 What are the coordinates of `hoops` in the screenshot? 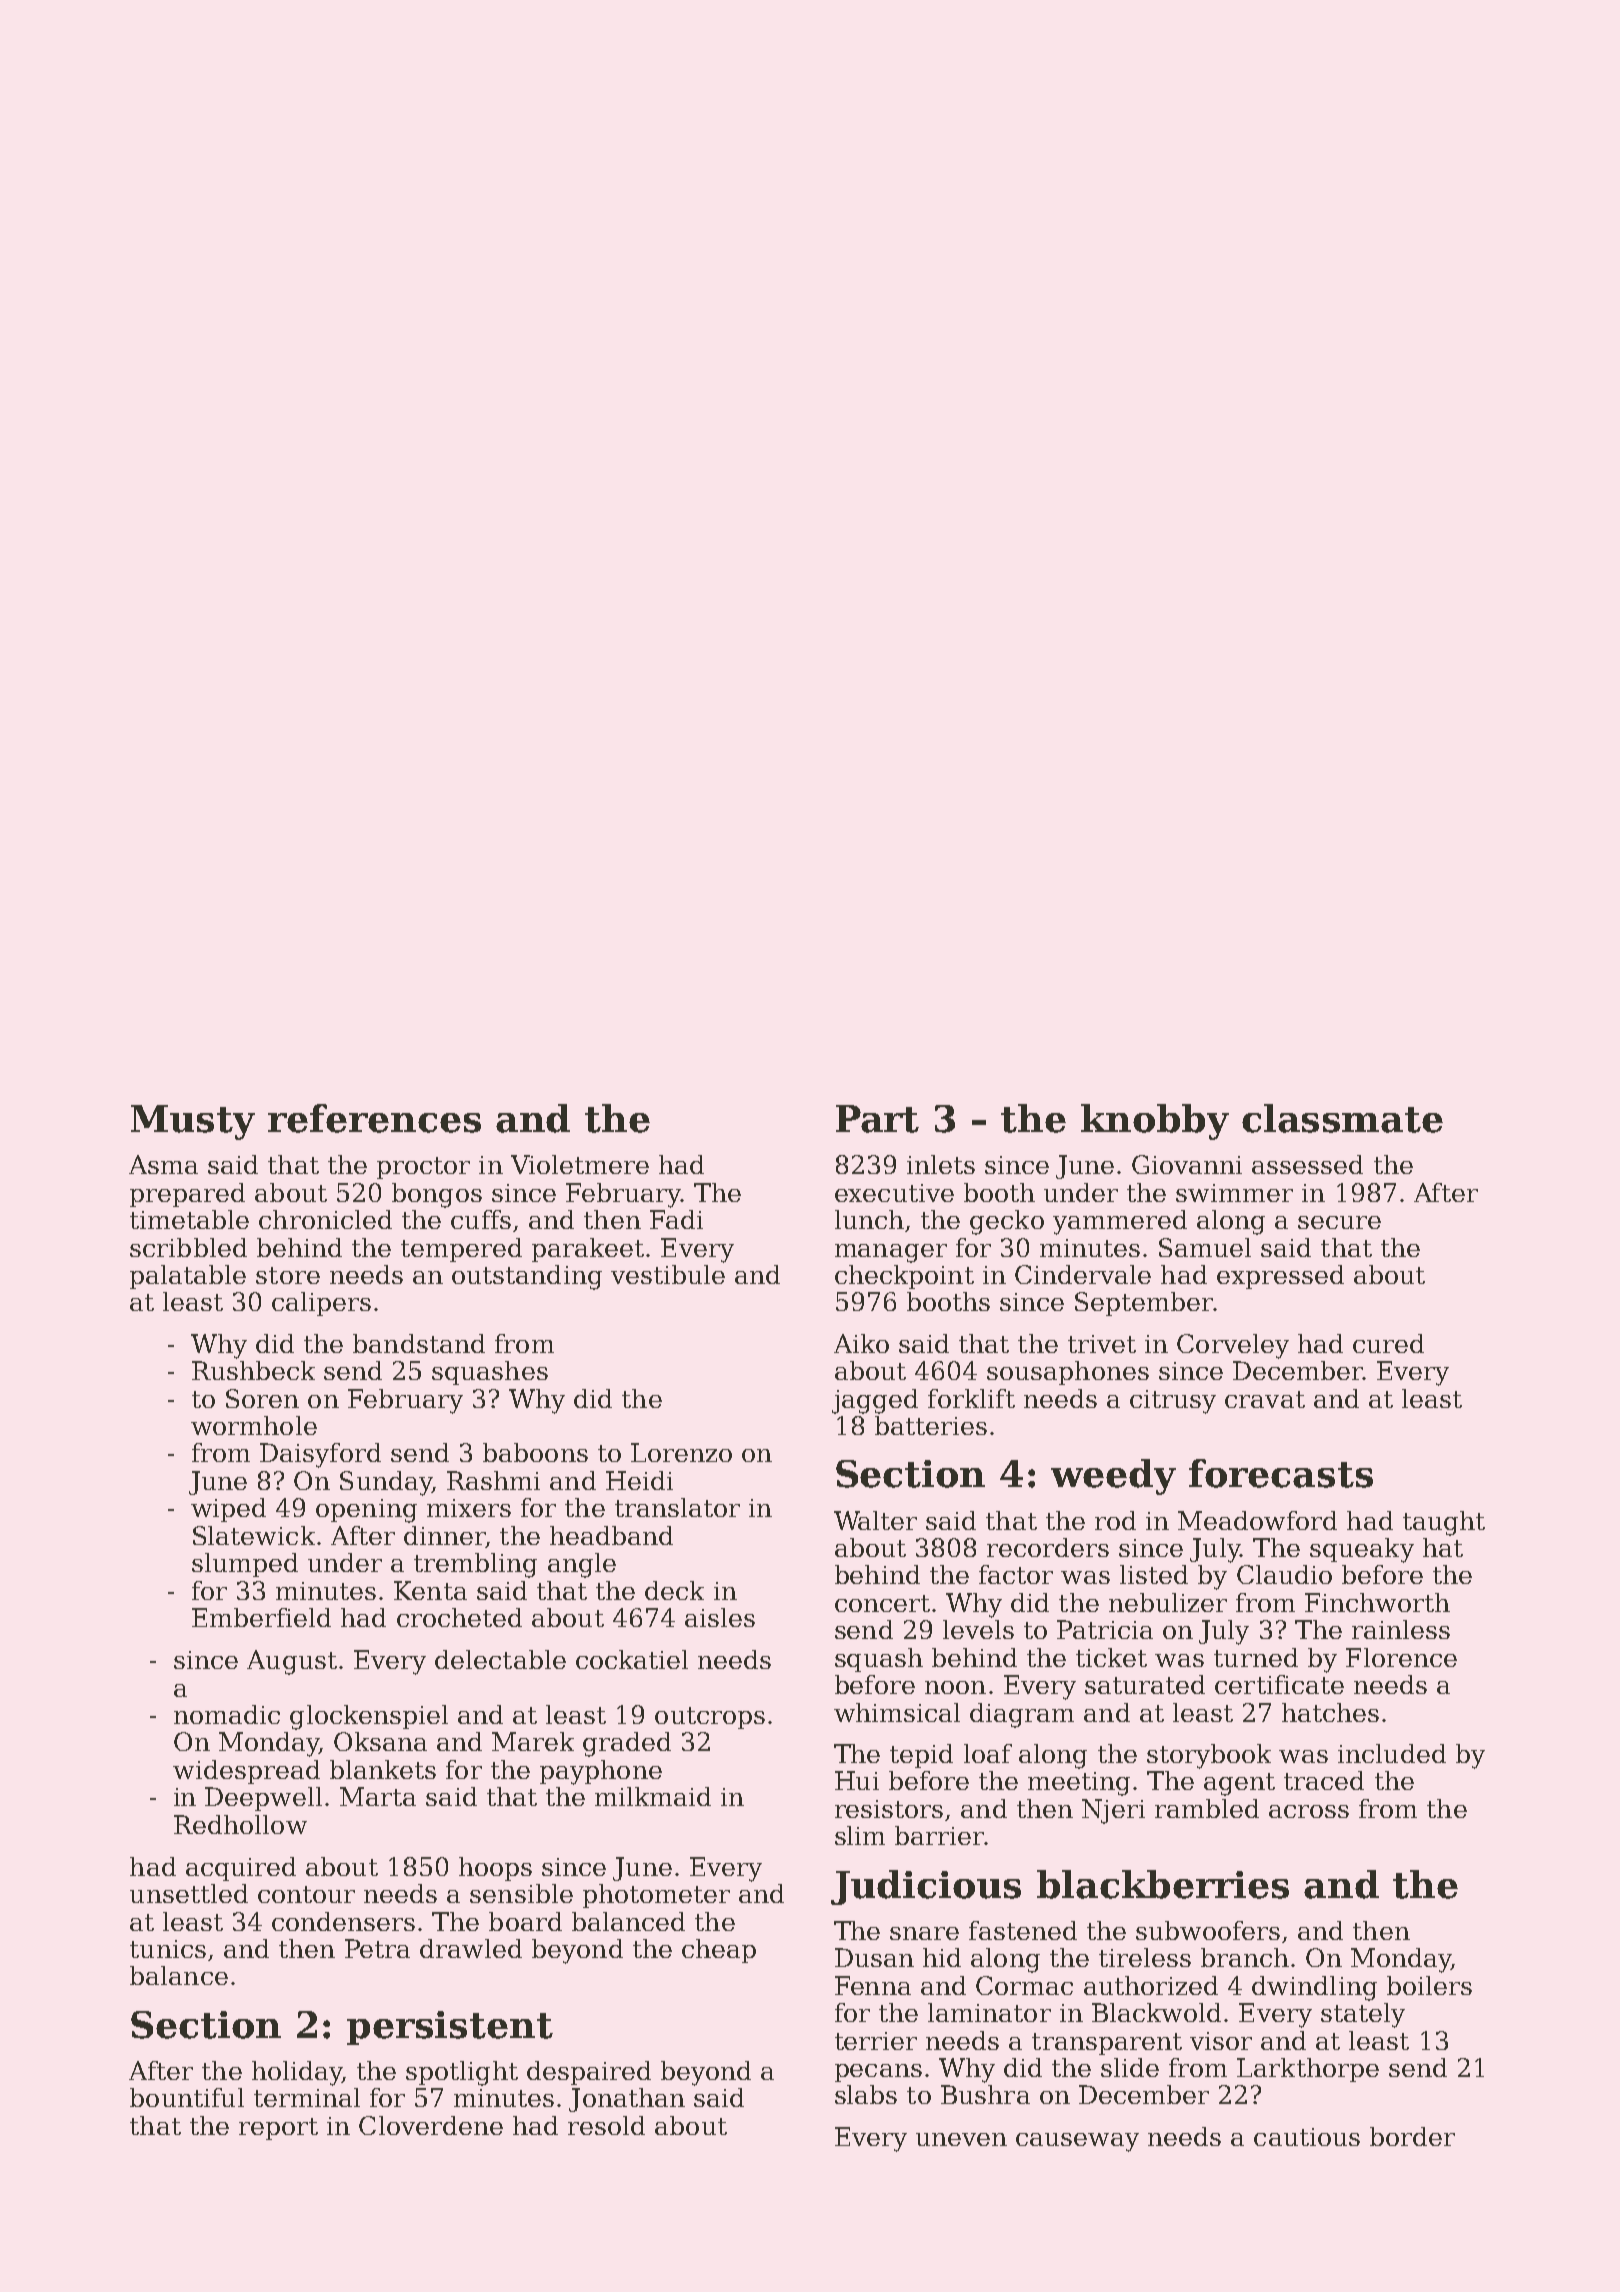 It's located at (495, 1869).
